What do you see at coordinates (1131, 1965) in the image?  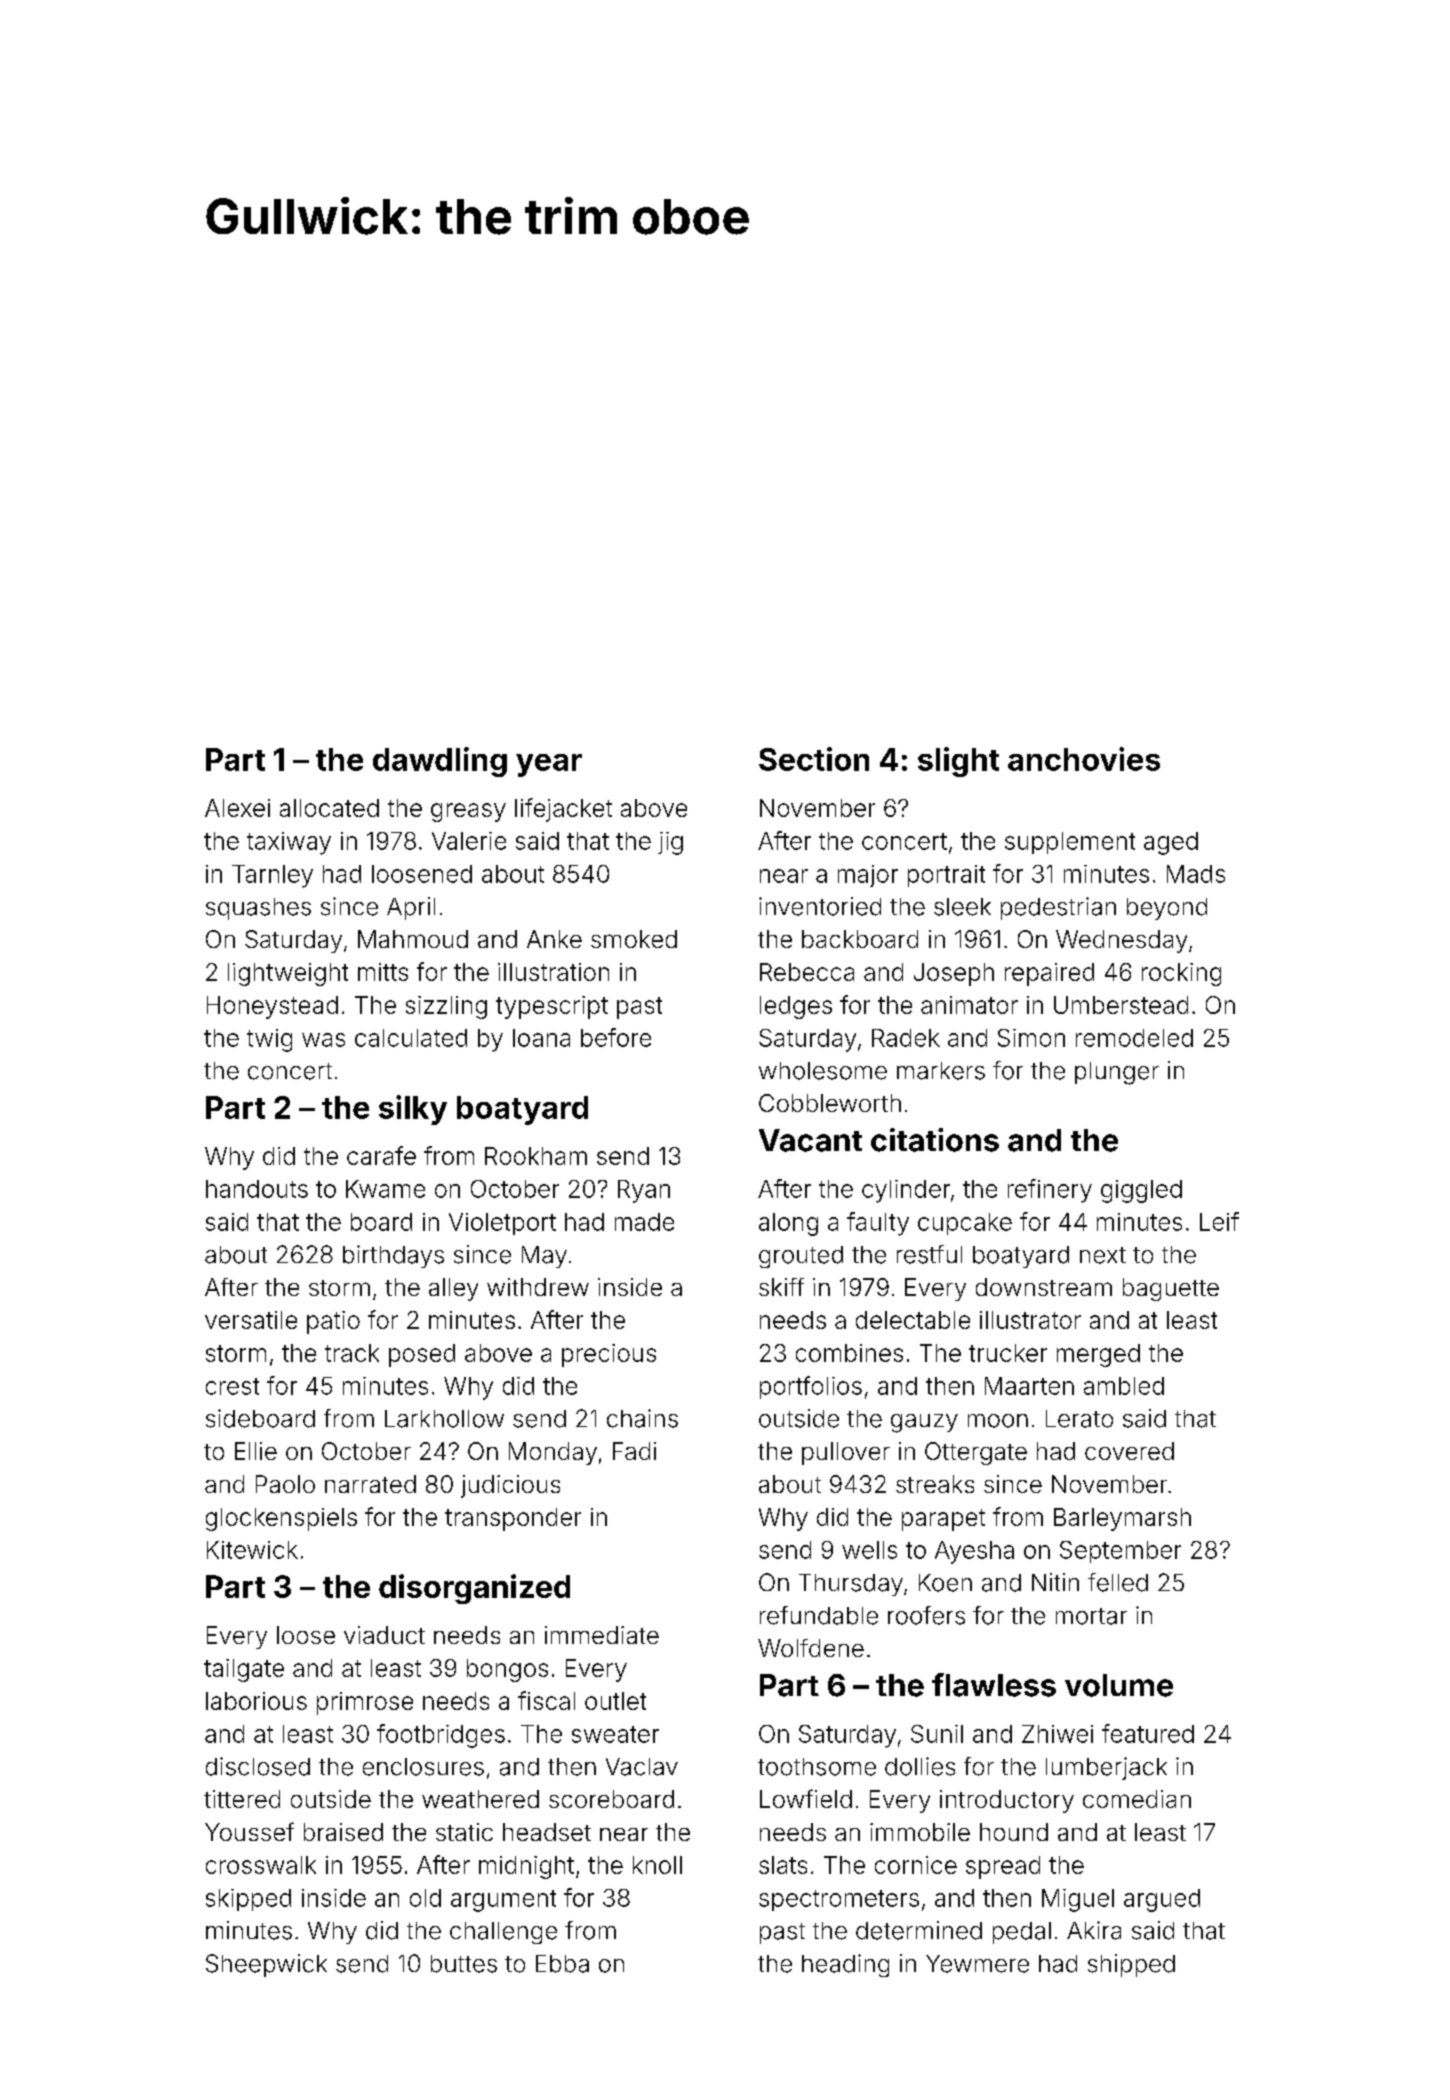 I see `shipped` at bounding box center [1131, 1965].
